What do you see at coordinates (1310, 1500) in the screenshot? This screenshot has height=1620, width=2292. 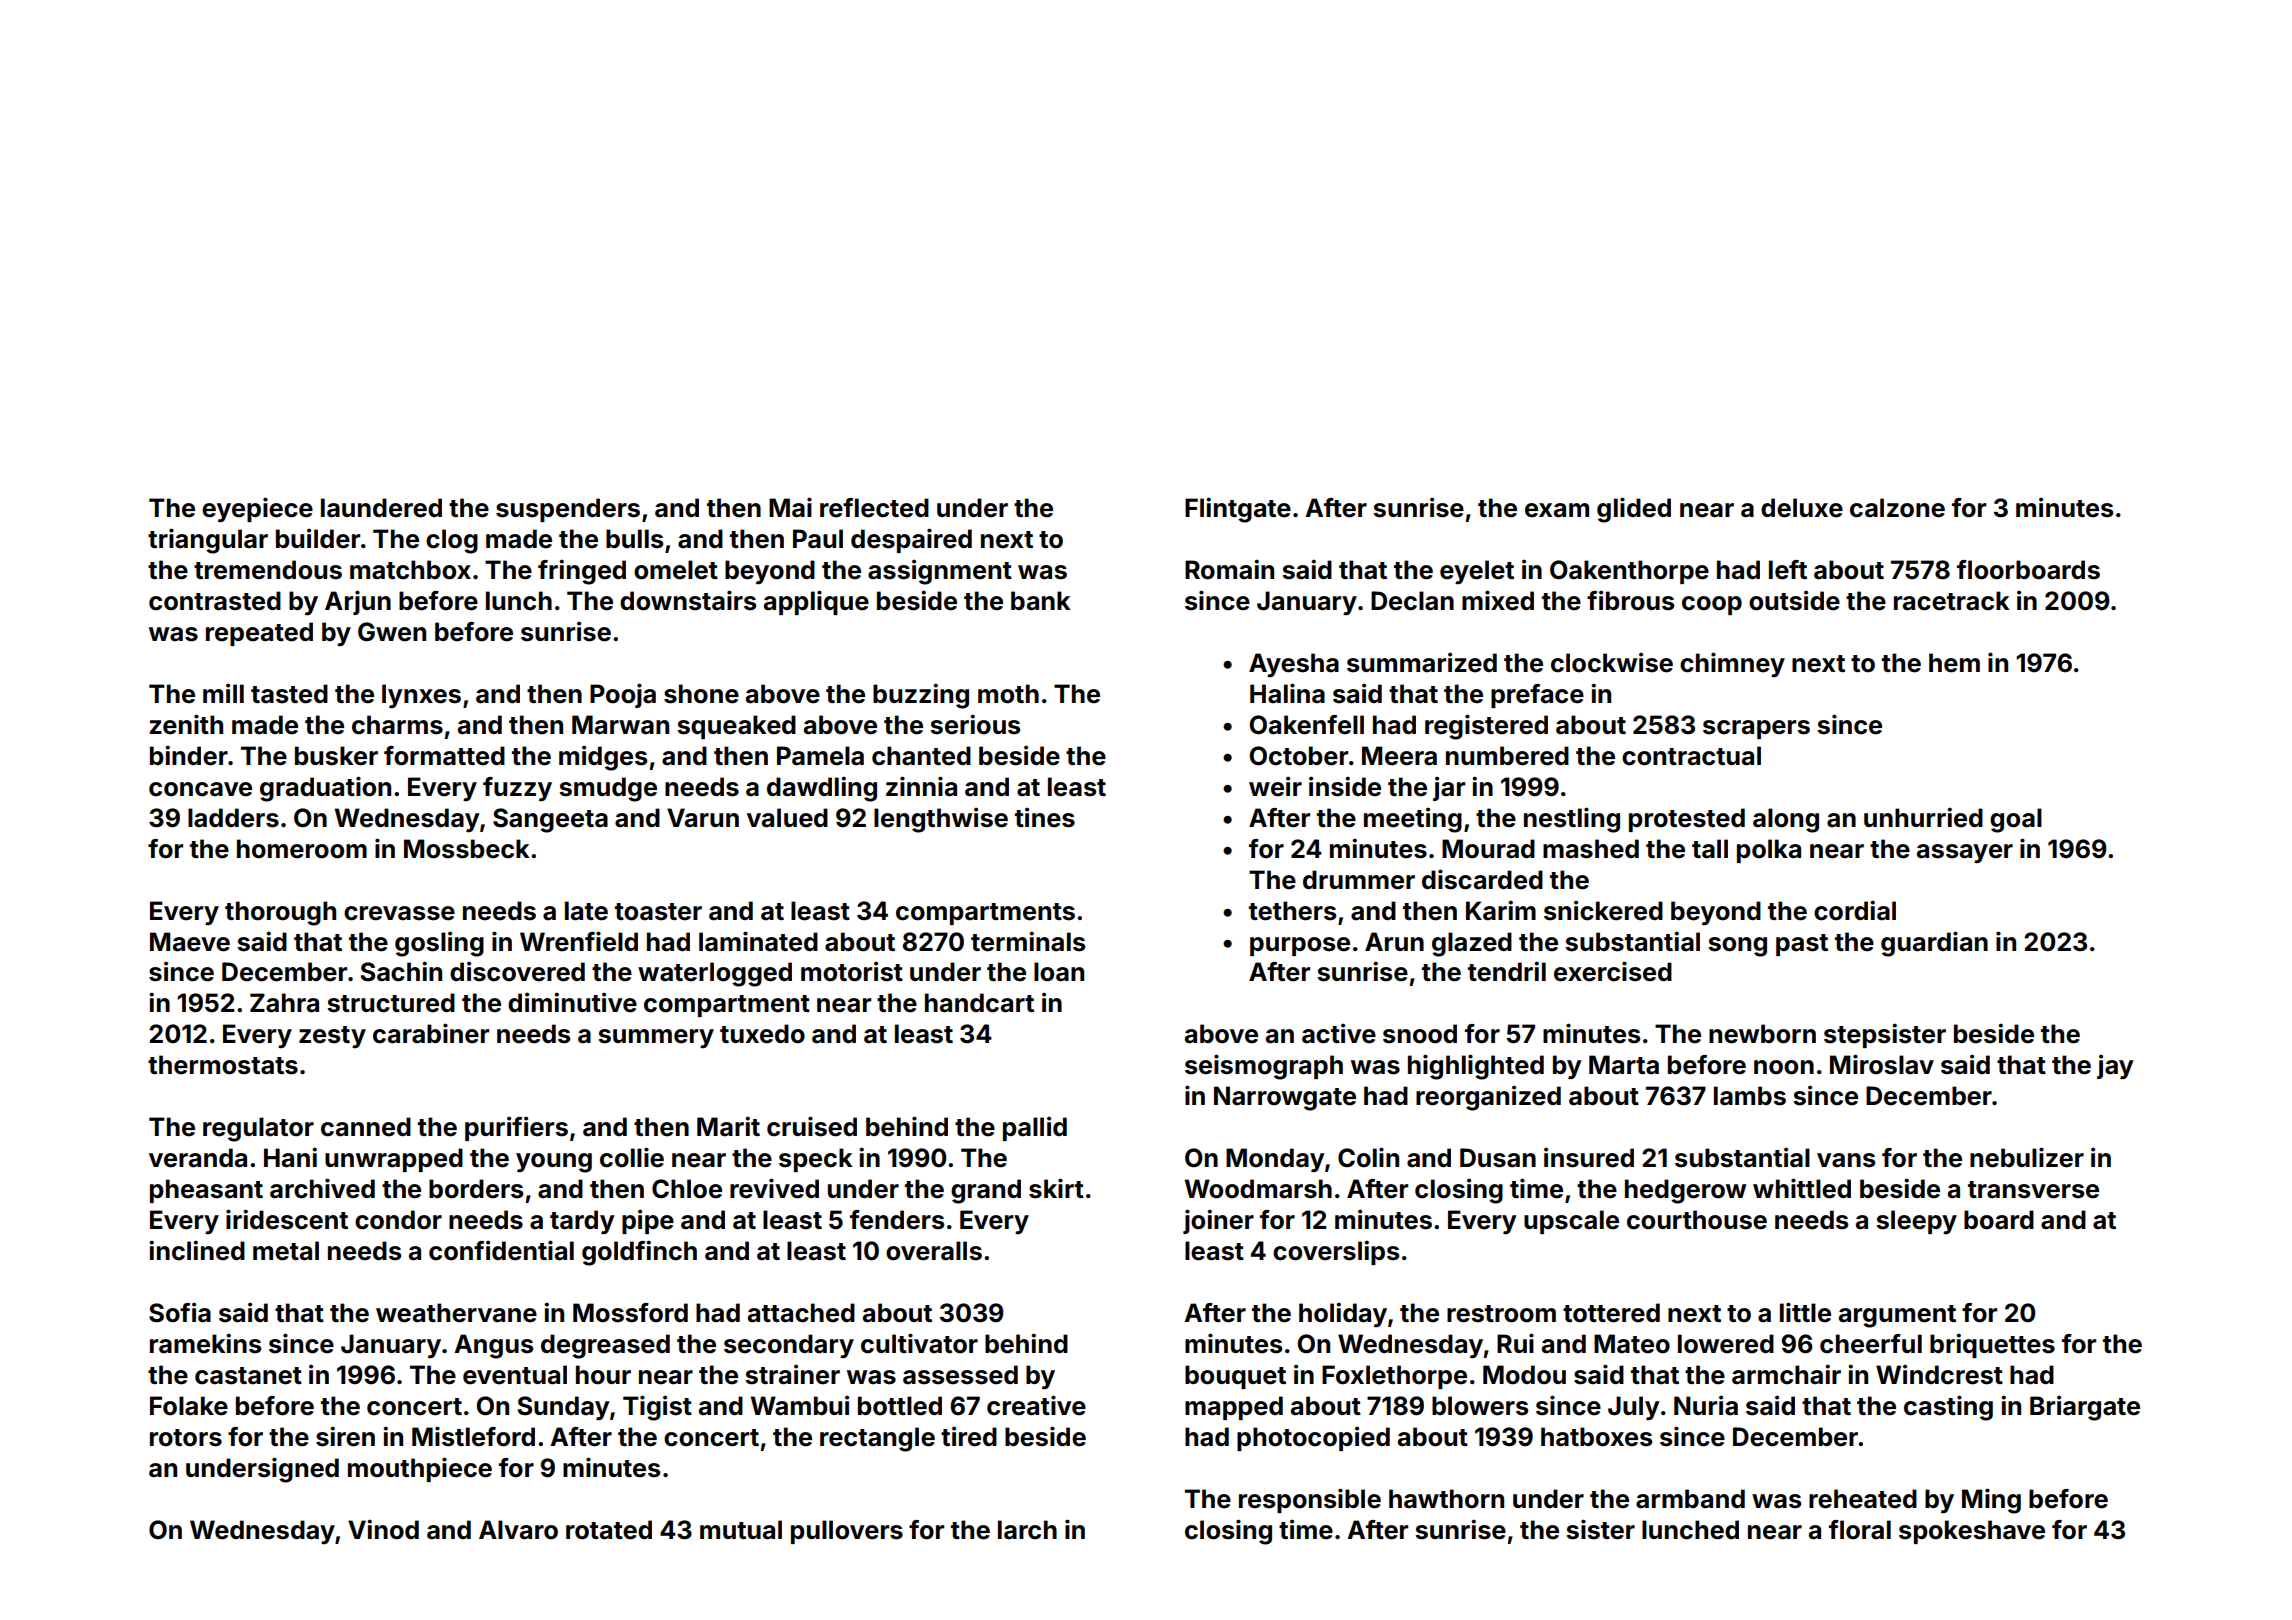 I see `responsible` at bounding box center [1310, 1500].
